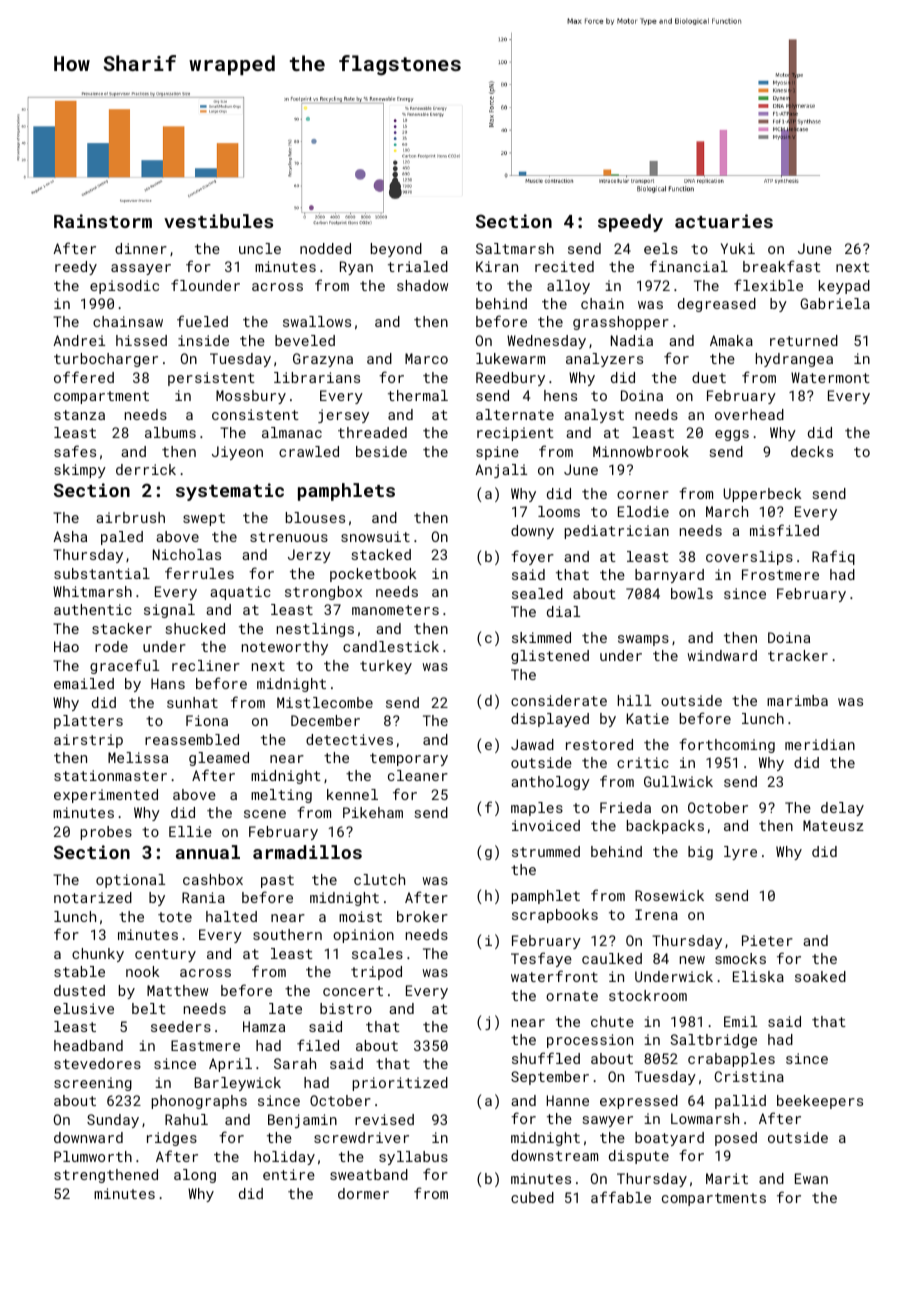  What do you see at coordinates (532, 532) in the screenshot?
I see `downy` at bounding box center [532, 532].
